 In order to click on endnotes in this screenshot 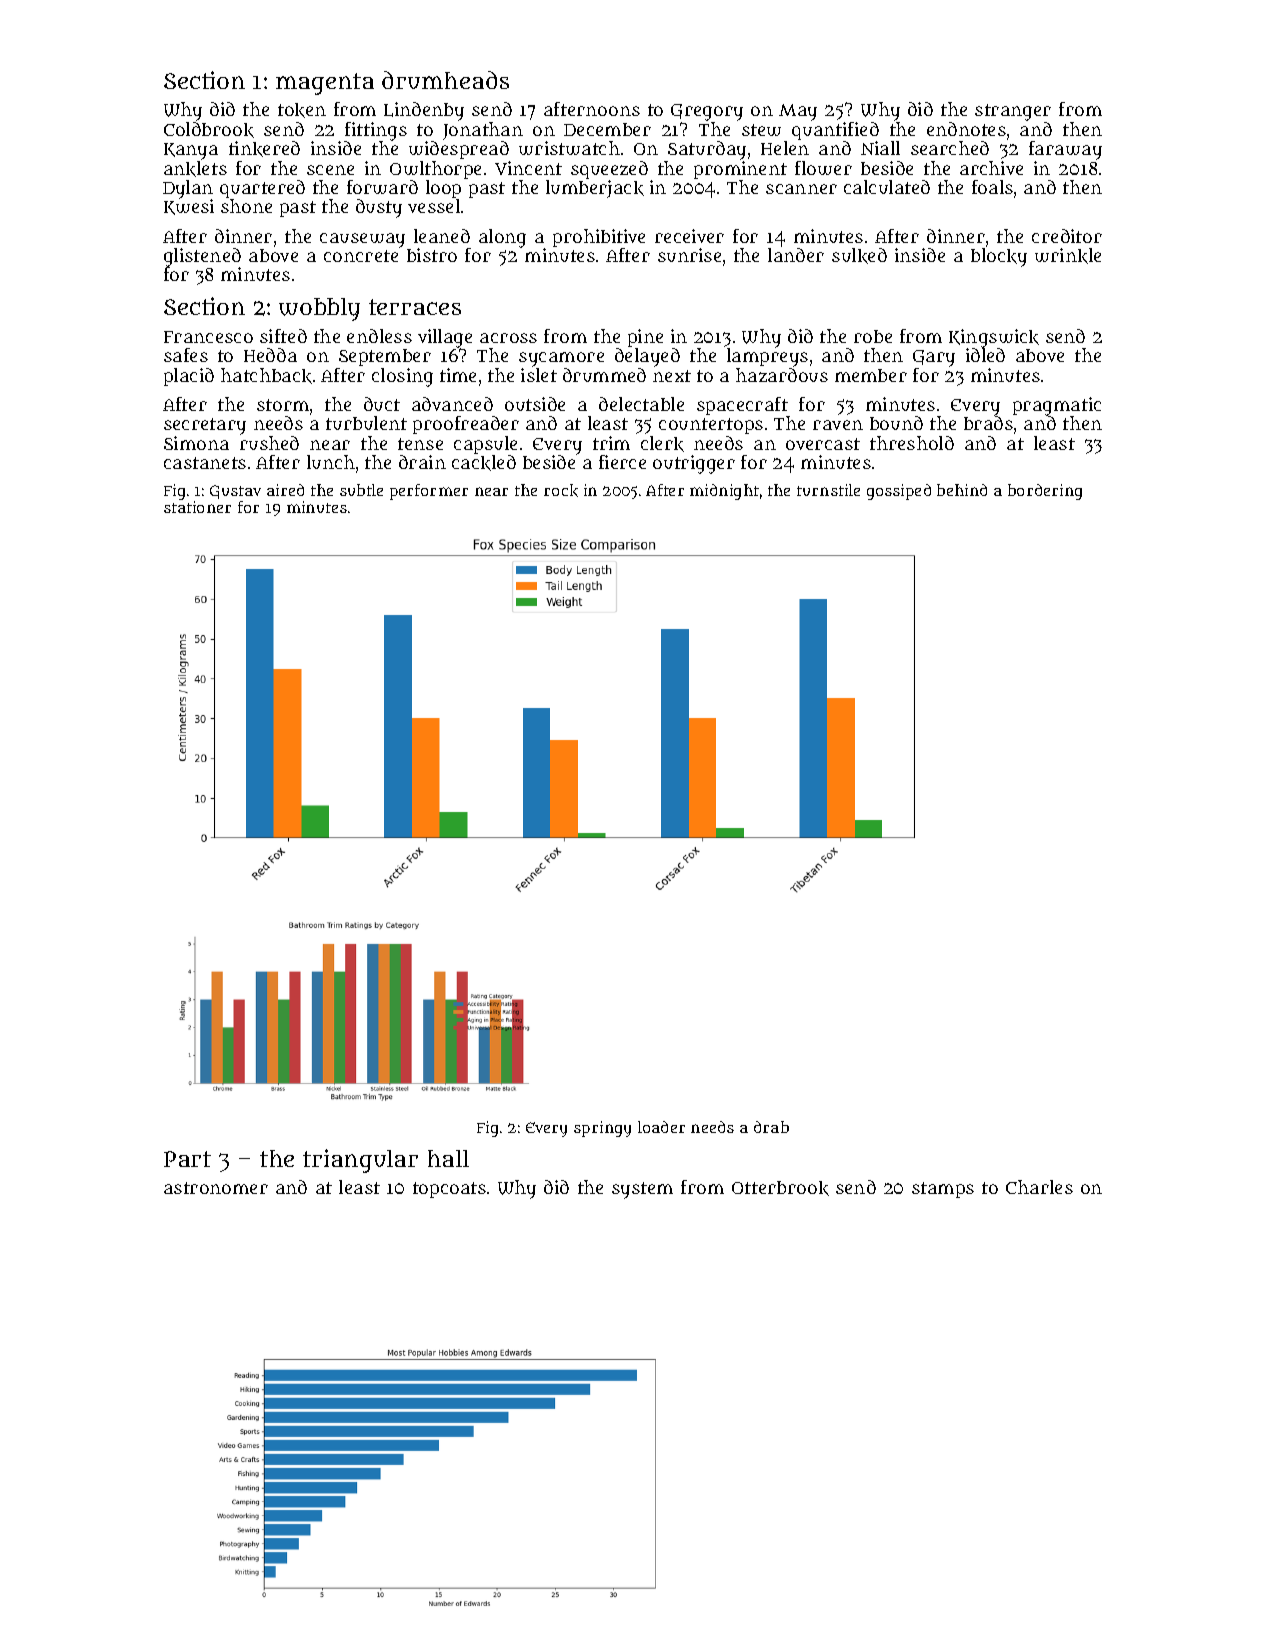, I will do `click(966, 129)`.
